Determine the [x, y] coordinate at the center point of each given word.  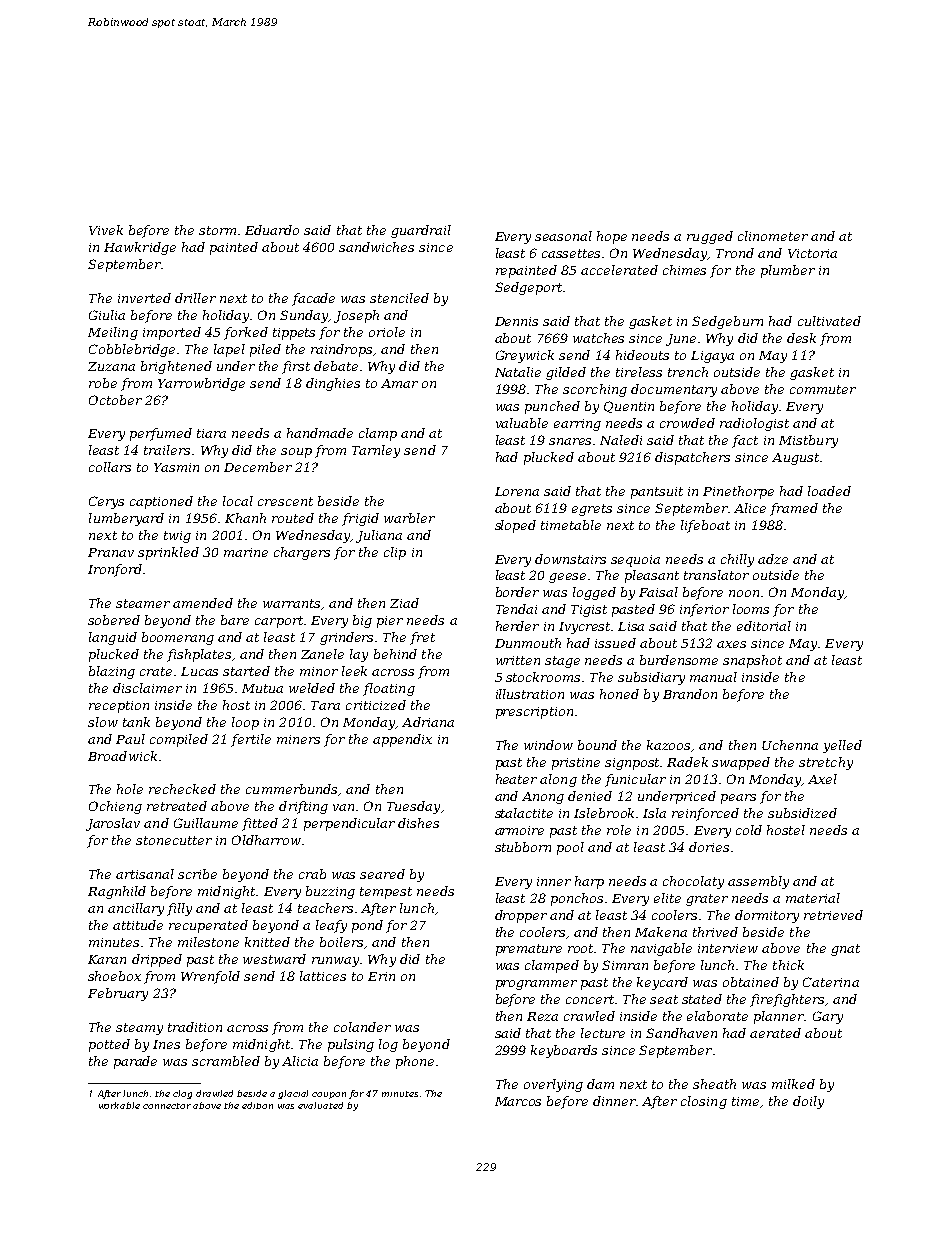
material [813, 898]
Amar [399, 383]
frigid [360, 519]
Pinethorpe [738, 492]
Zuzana [111, 366]
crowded [687, 423]
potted [109, 1045]
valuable [522, 423]
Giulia [107, 315]
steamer [143, 603]
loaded [829, 491]
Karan [107, 959]
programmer [536, 985]
